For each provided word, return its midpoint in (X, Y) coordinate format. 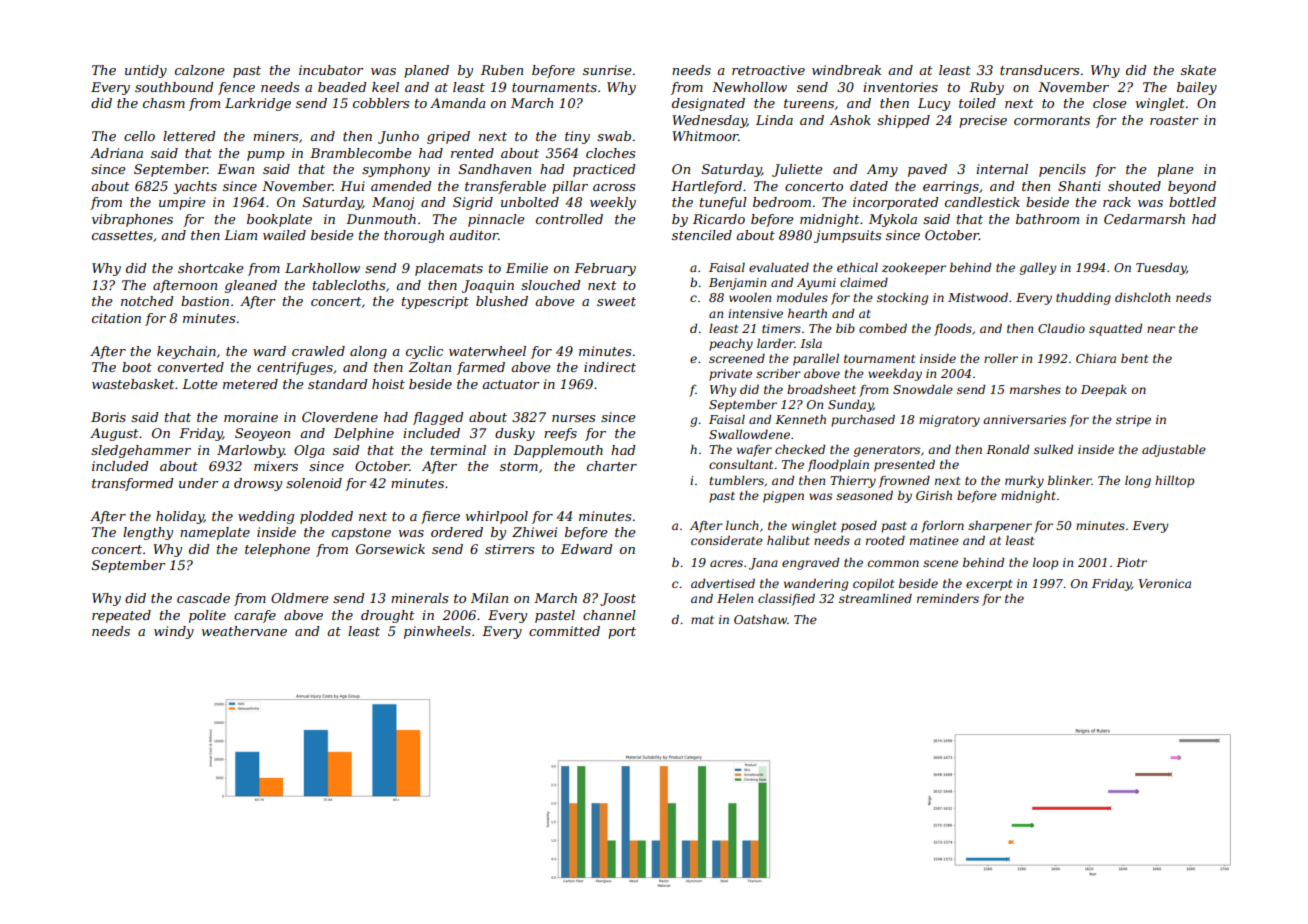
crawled (318, 351)
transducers (1039, 70)
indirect (610, 367)
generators (887, 451)
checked (800, 449)
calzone (200, 70)
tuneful (723, 203)
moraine (251, 417)
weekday (895, 375)
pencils (1062, 170)
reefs (560, 434)
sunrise (607, 70)
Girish (934, 495)
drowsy (258, 484)
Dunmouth (381, 219)
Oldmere (300, 598)
